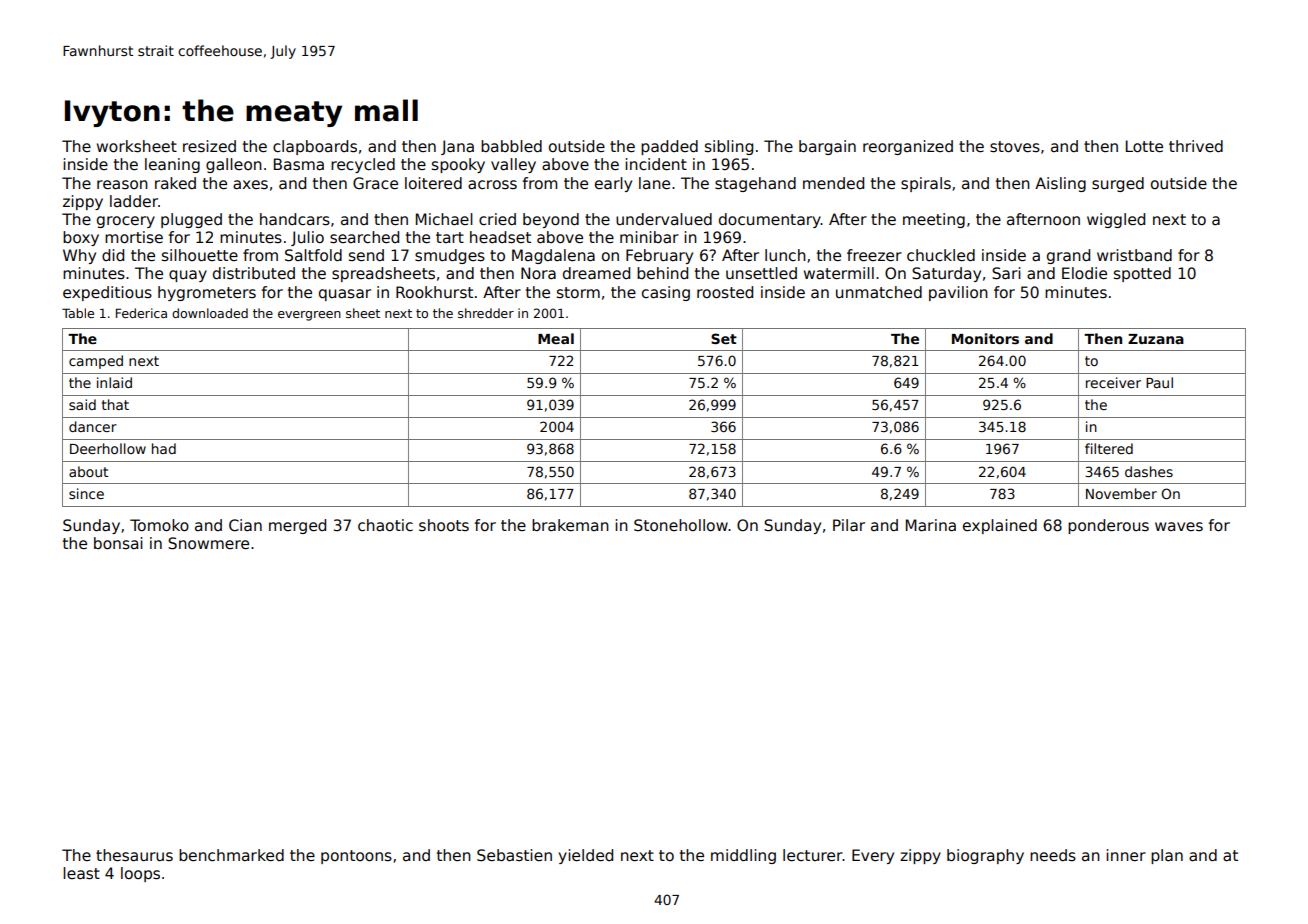 This screenshot has height=924, width=1308. What do you see at coordinates (134, 855) in the screenshot?
I see `thesaurus` at bounding box center [134, 855].
